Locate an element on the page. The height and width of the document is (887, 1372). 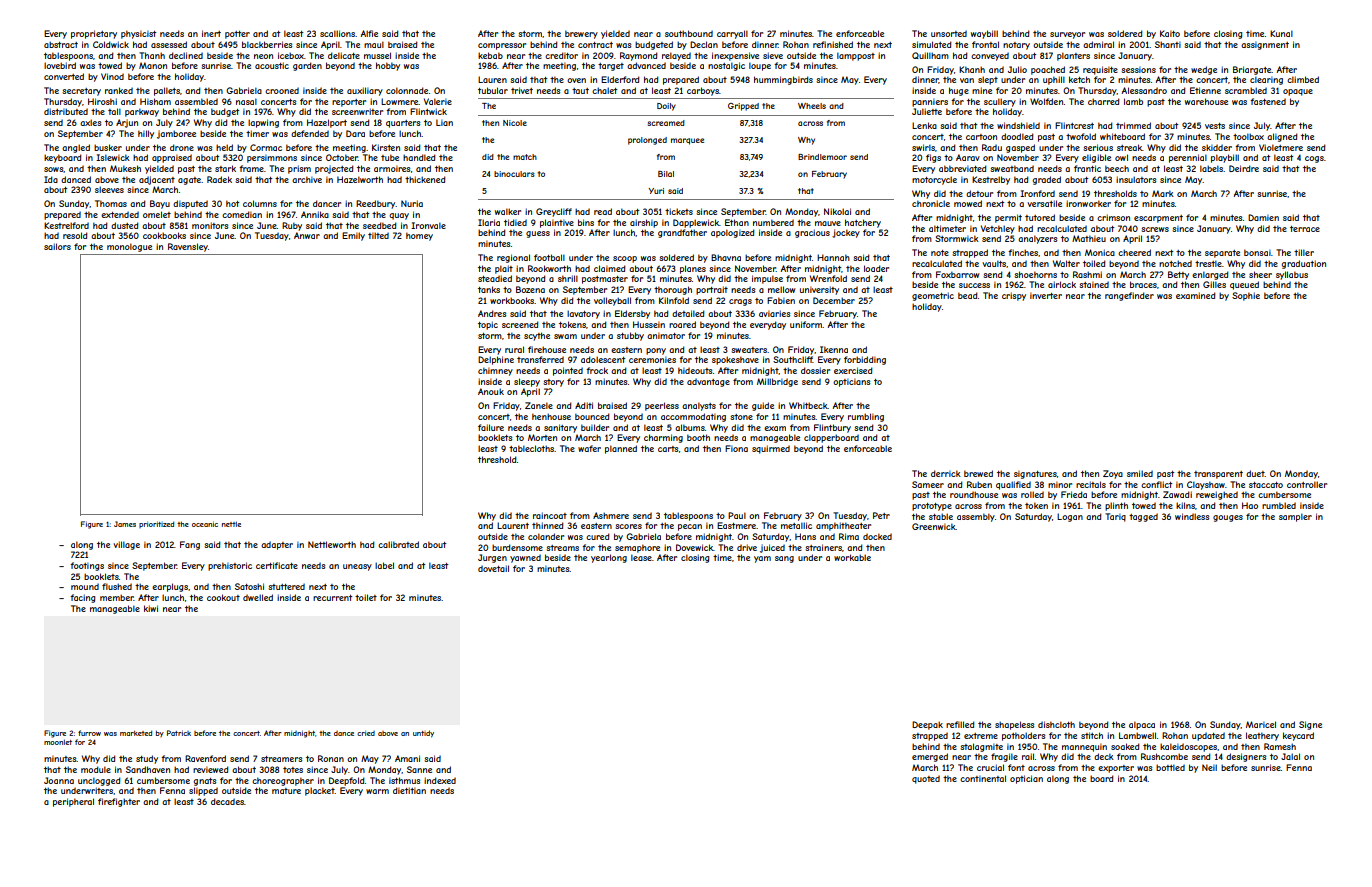
fastened is located at coordinates (1268, 101).
